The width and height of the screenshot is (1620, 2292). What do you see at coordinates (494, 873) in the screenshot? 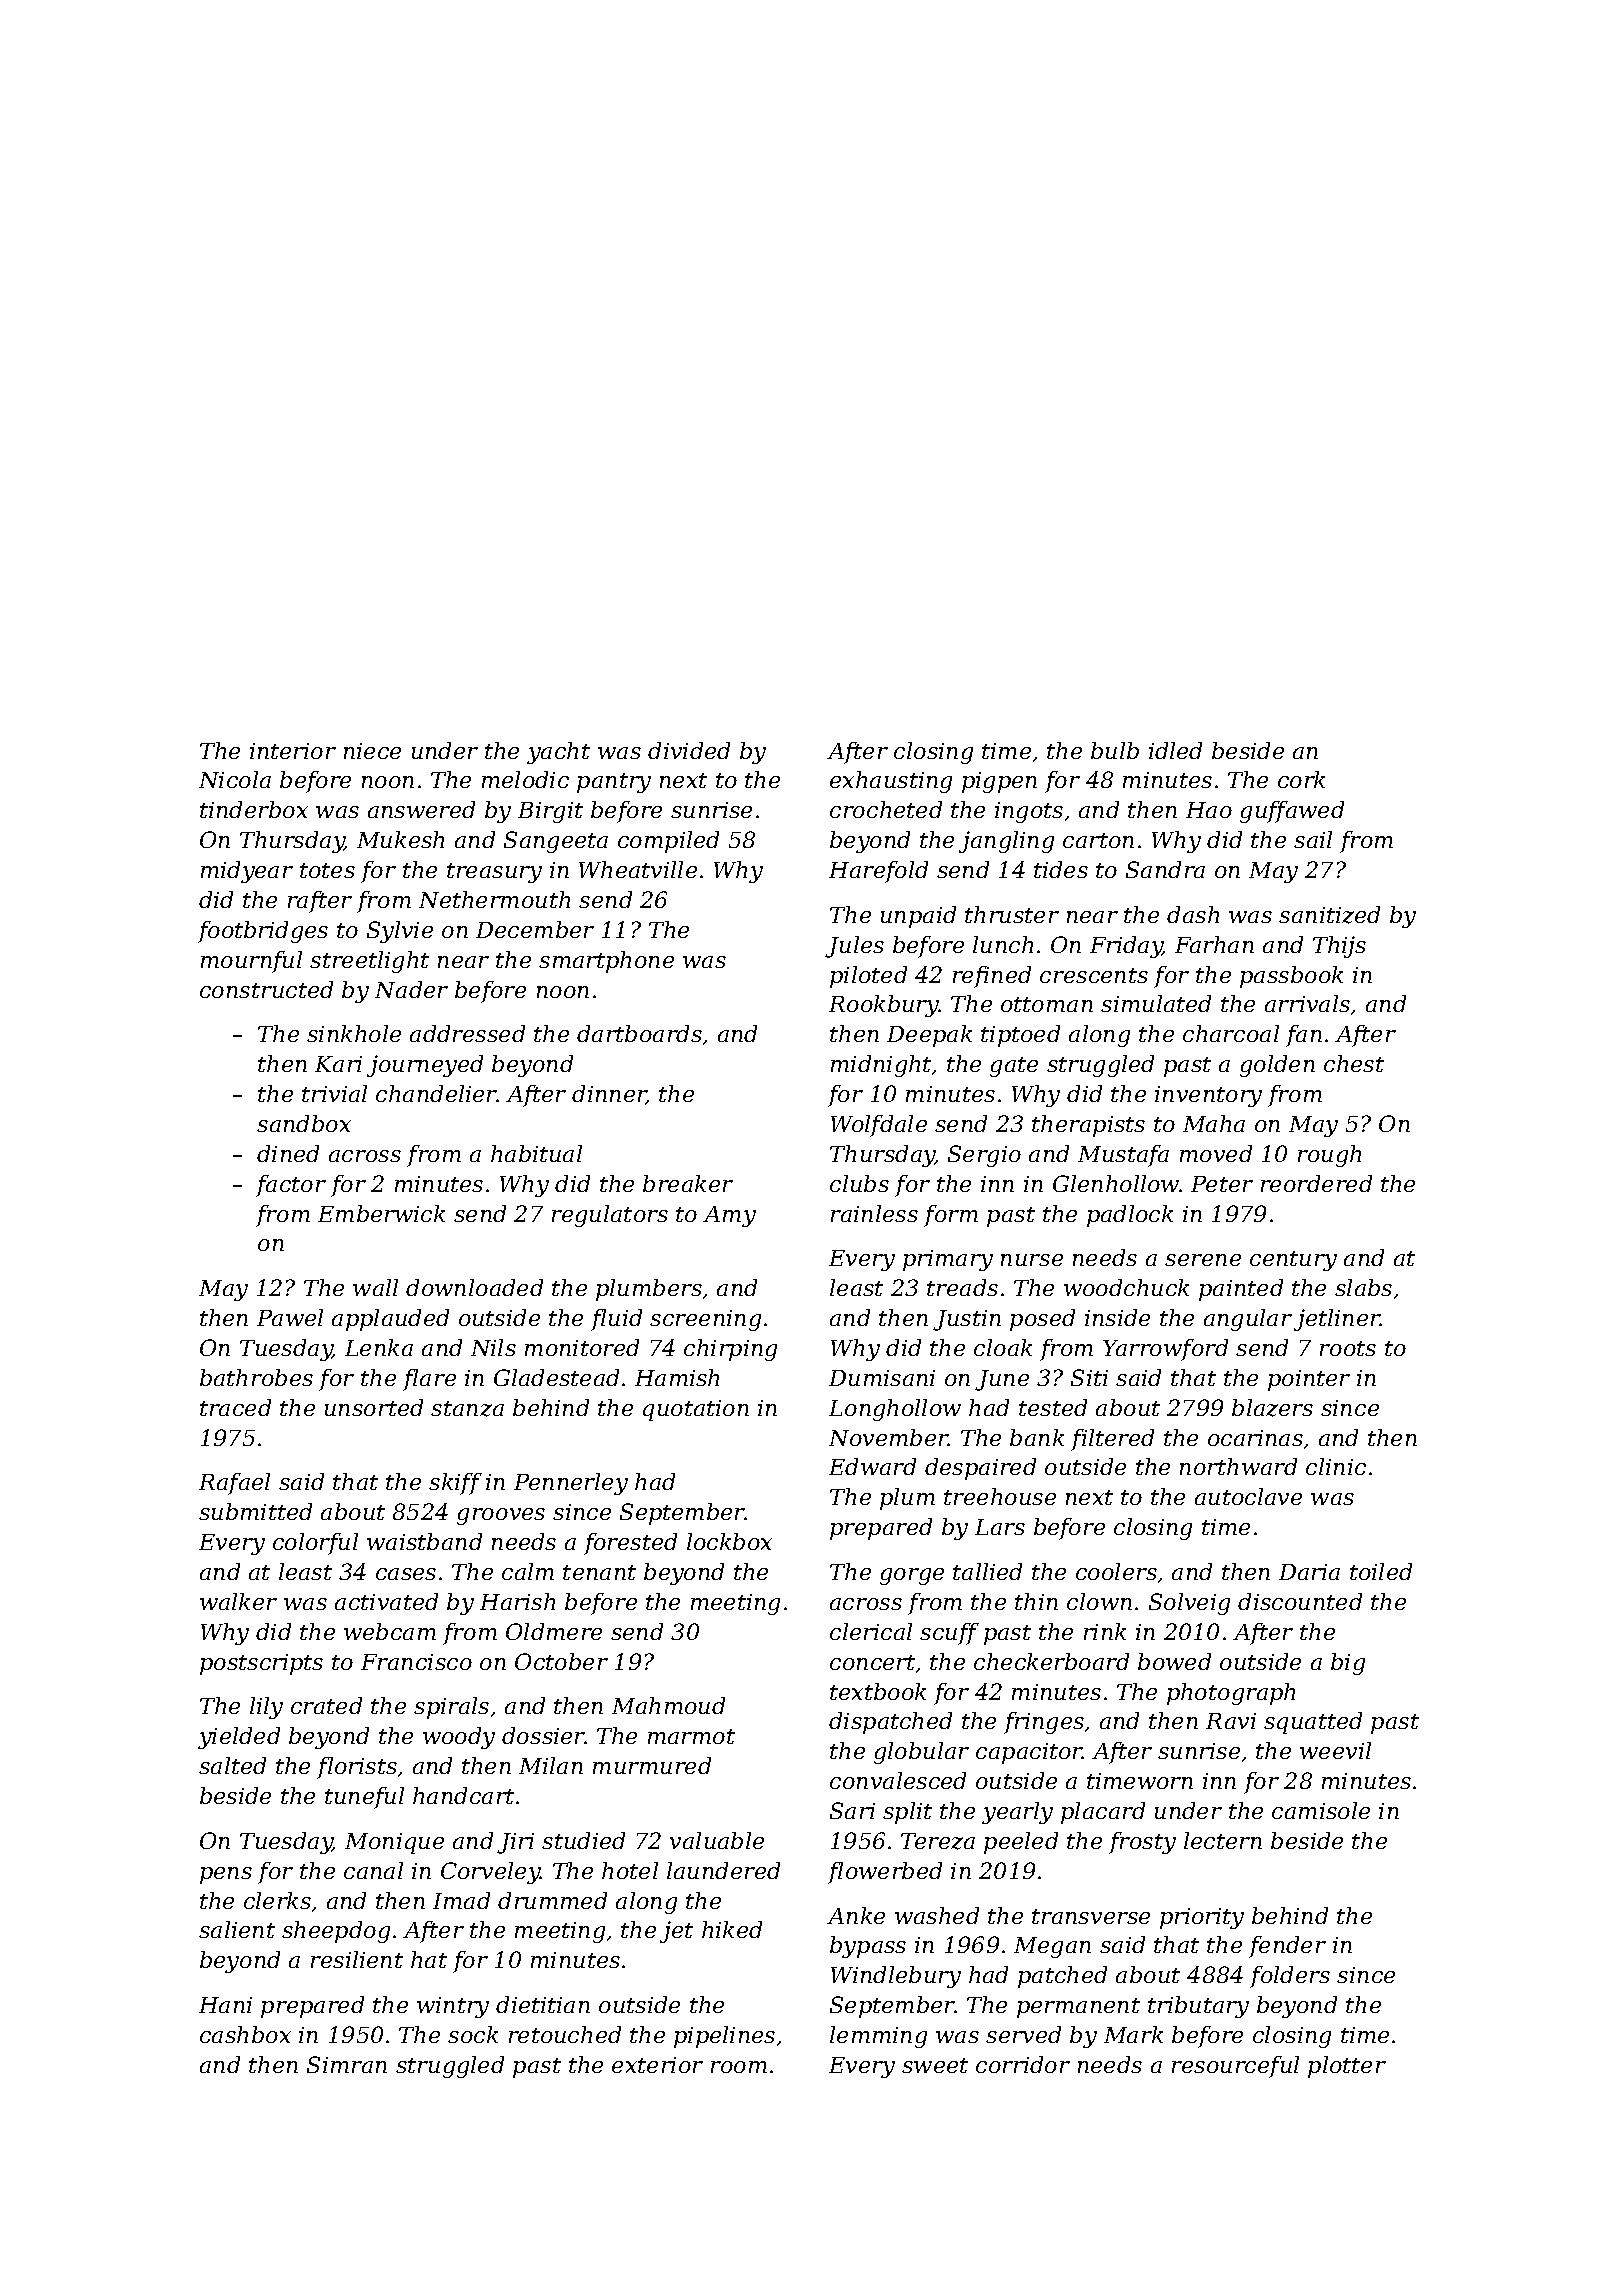
I see `treasury` at bounding box center [494, 873].
